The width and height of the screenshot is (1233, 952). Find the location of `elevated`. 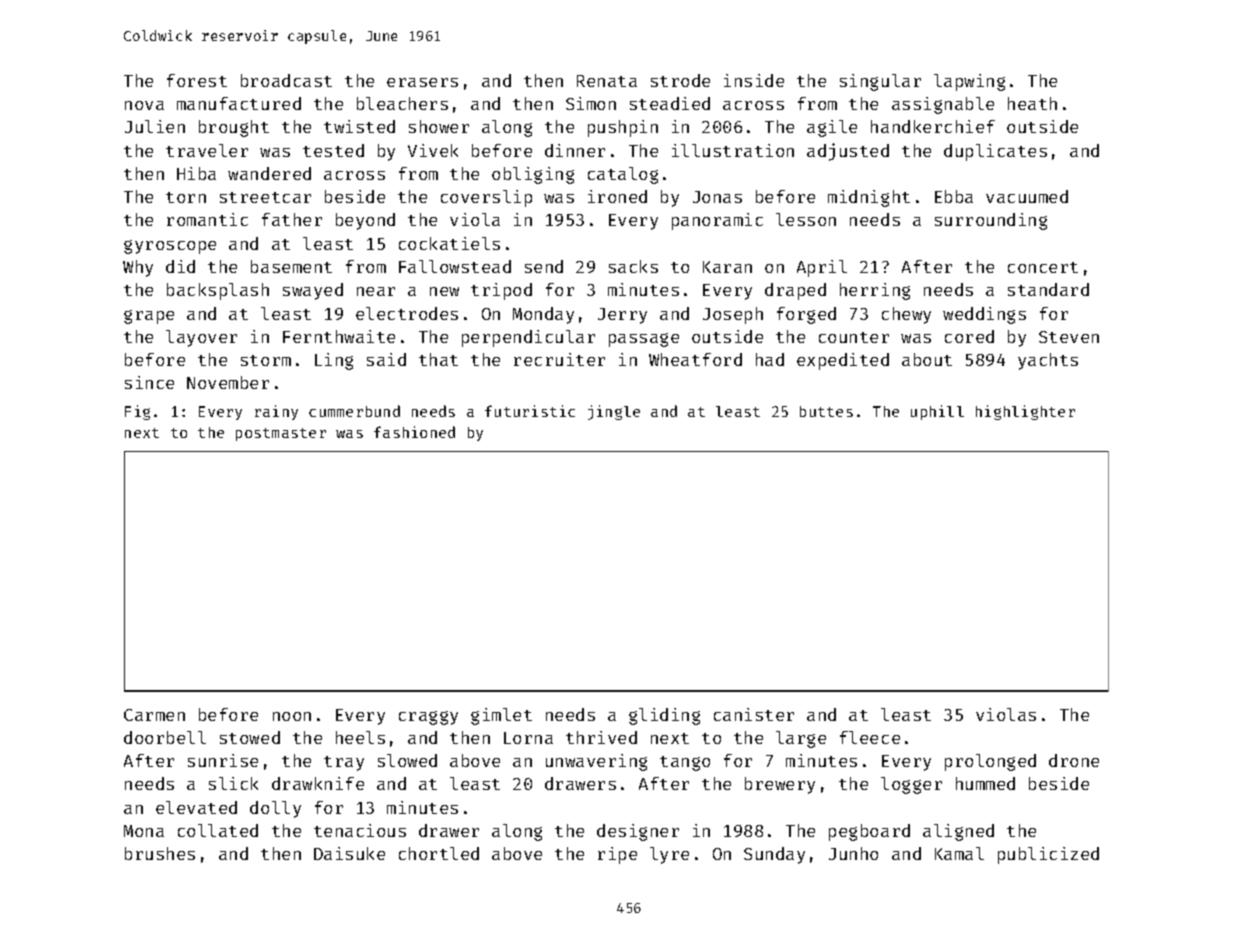

elevated is located at coordinates (196, 807).
